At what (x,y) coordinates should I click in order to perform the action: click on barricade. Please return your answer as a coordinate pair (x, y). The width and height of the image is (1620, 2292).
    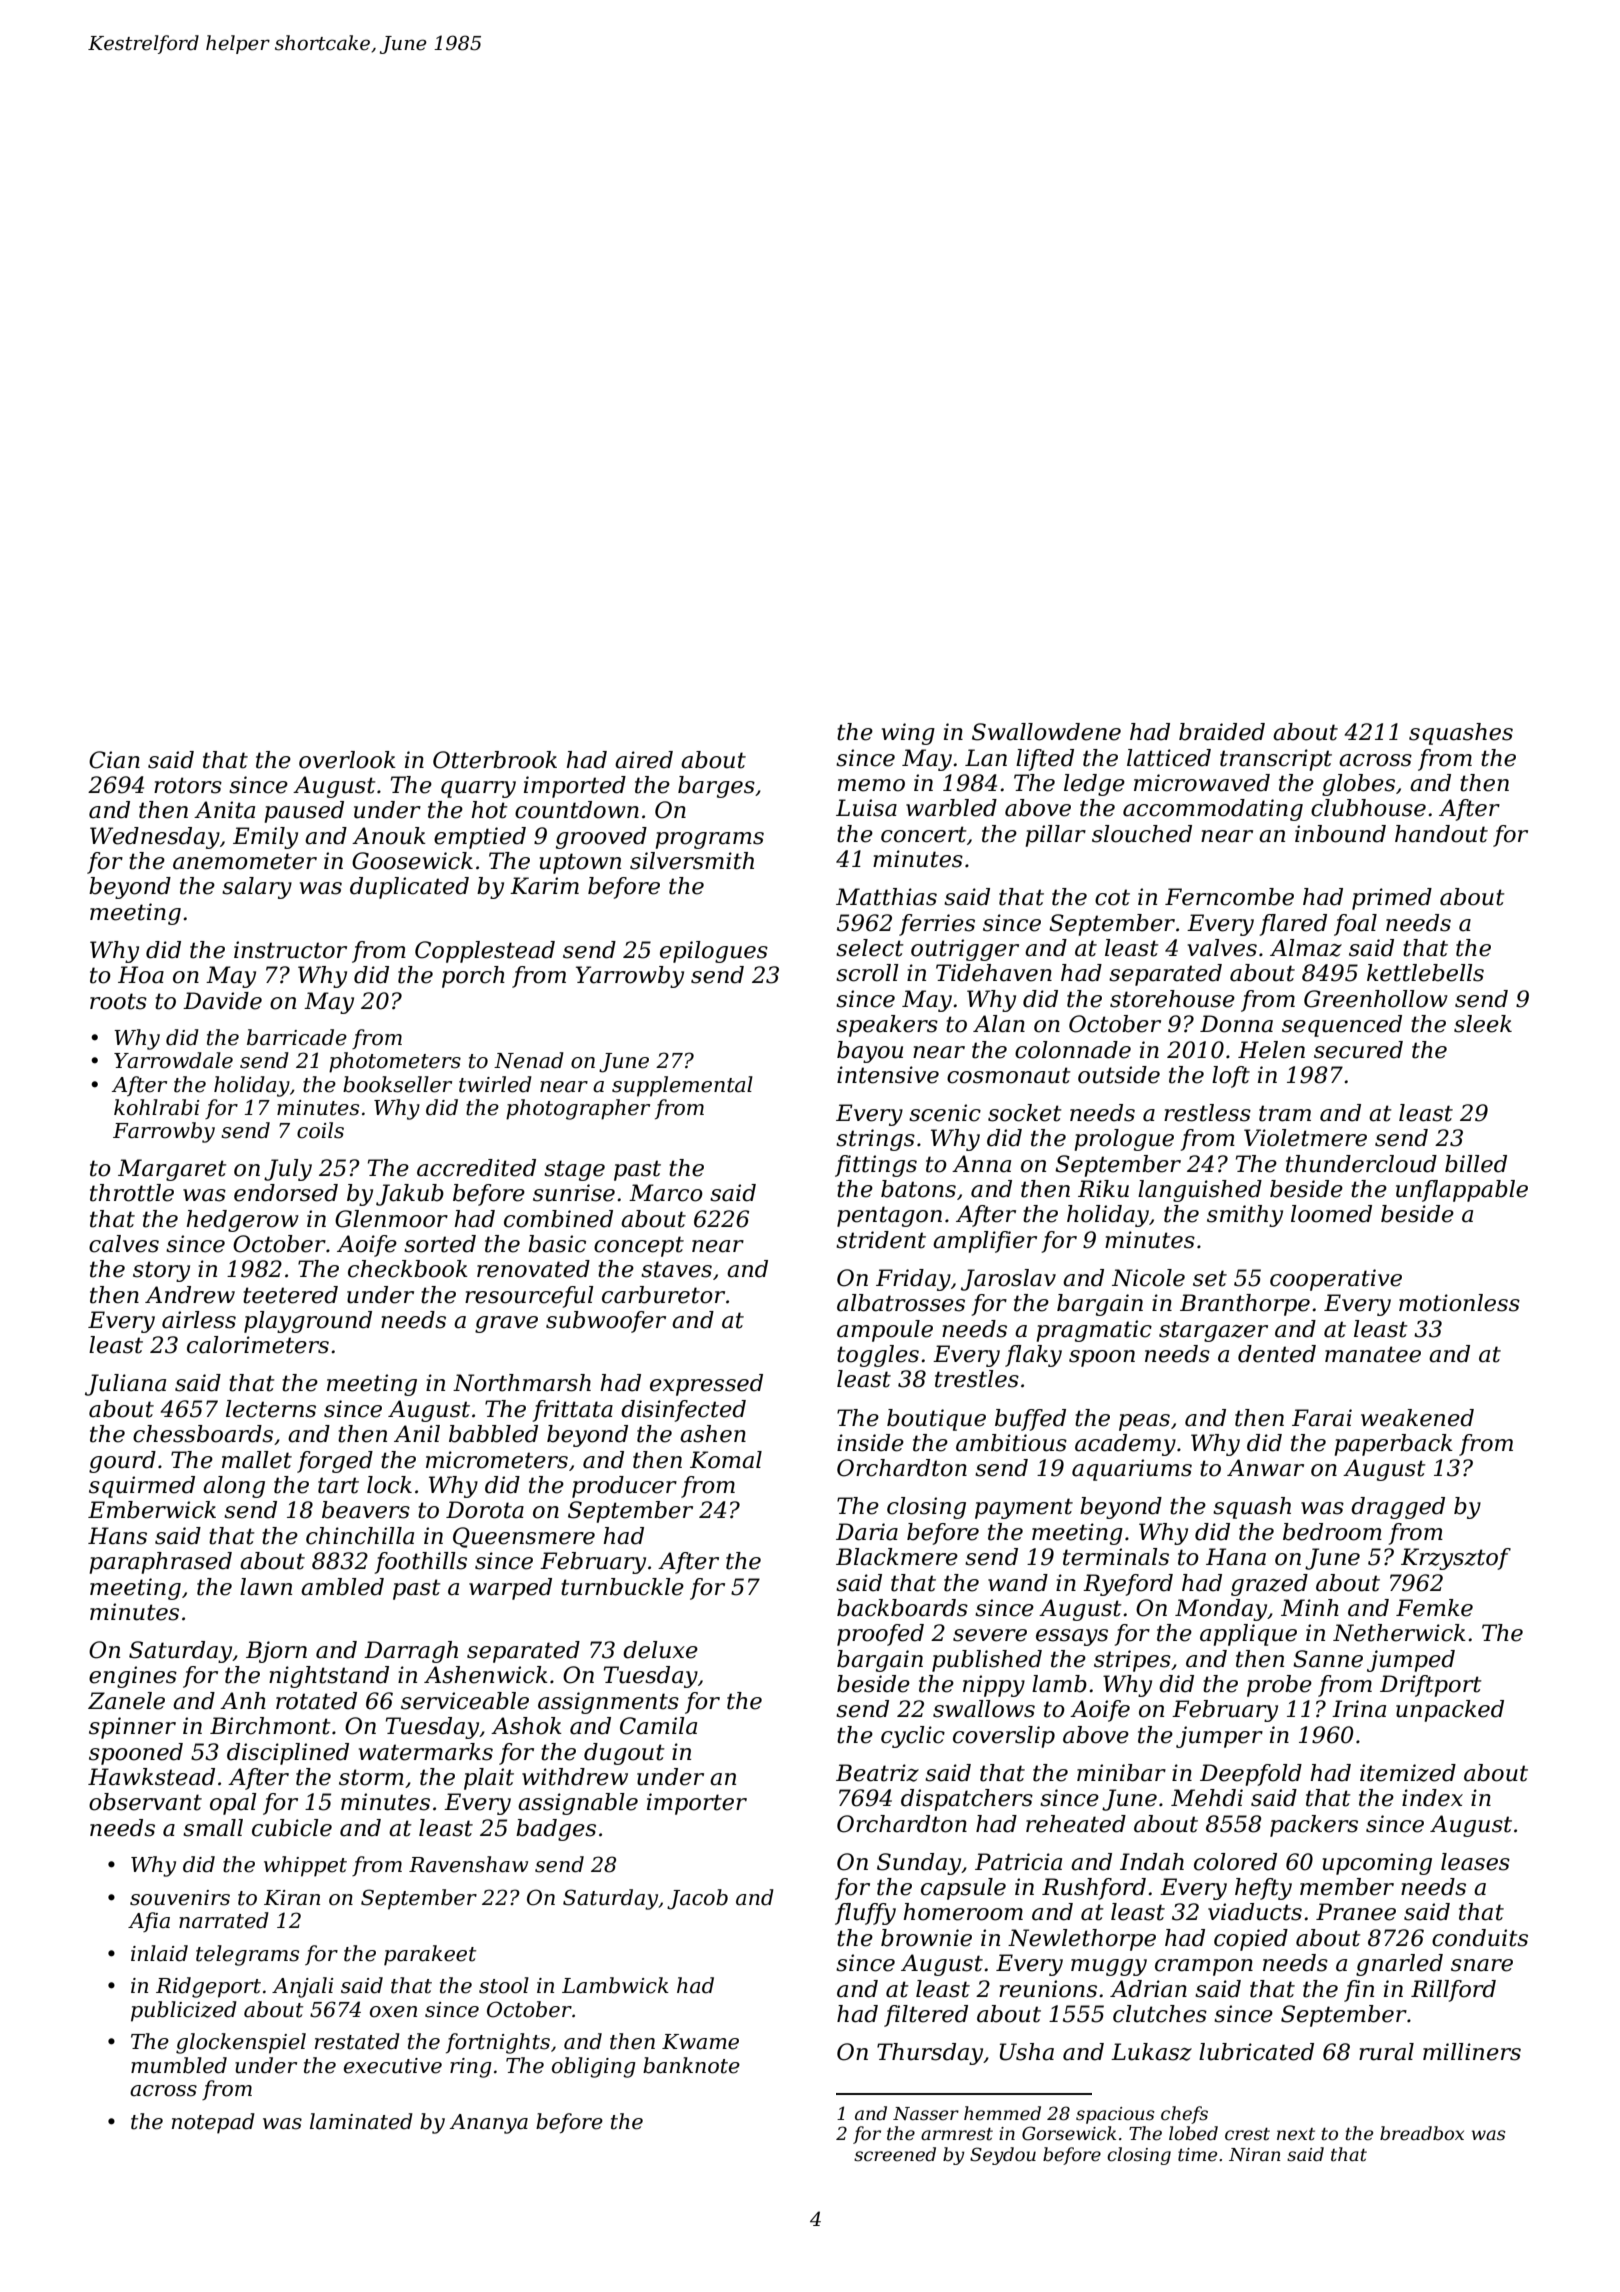
    Looking at the image, I should click on (297, 1037).
